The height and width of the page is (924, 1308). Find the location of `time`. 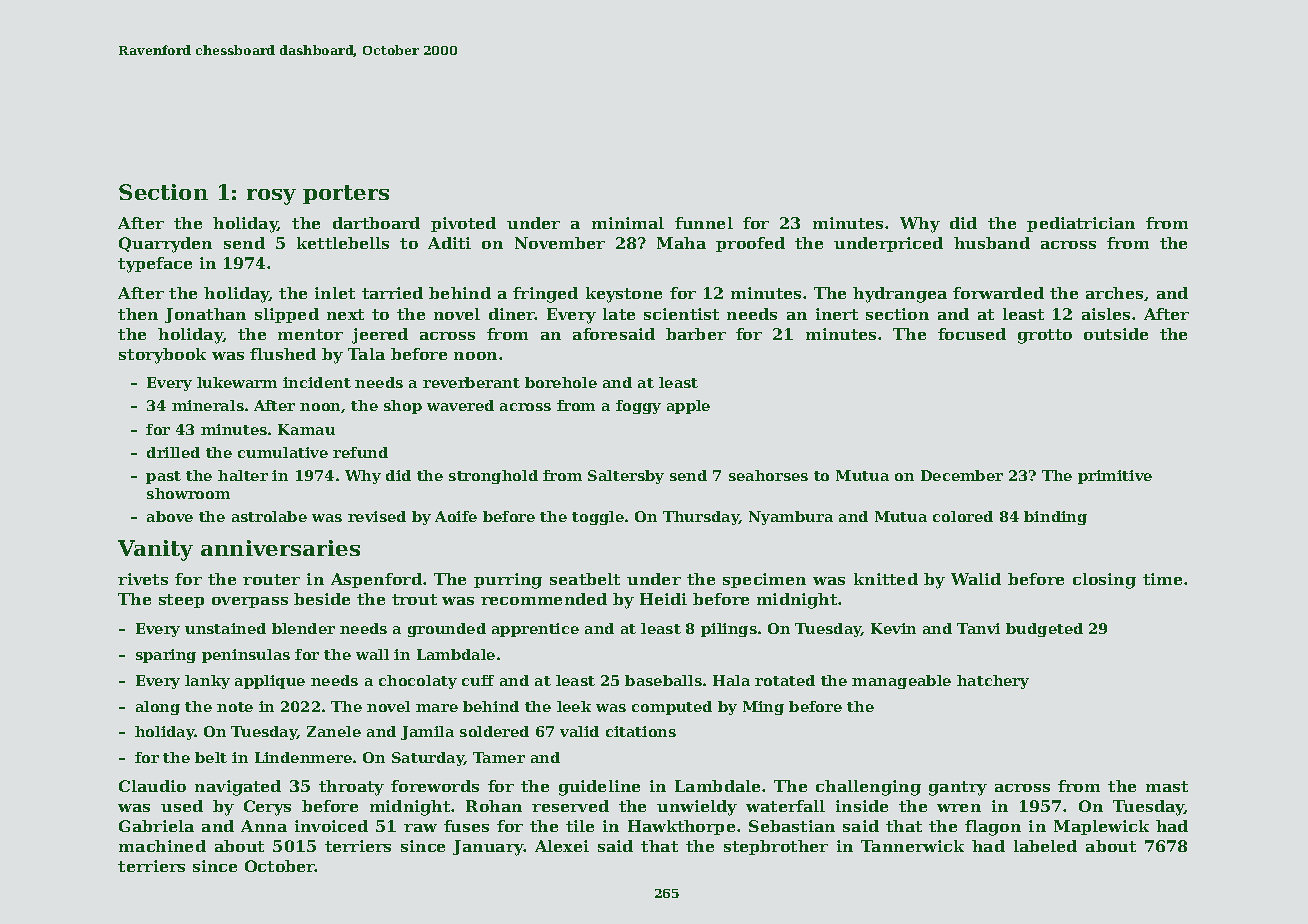

time is located at coordinates (1162, 579).
